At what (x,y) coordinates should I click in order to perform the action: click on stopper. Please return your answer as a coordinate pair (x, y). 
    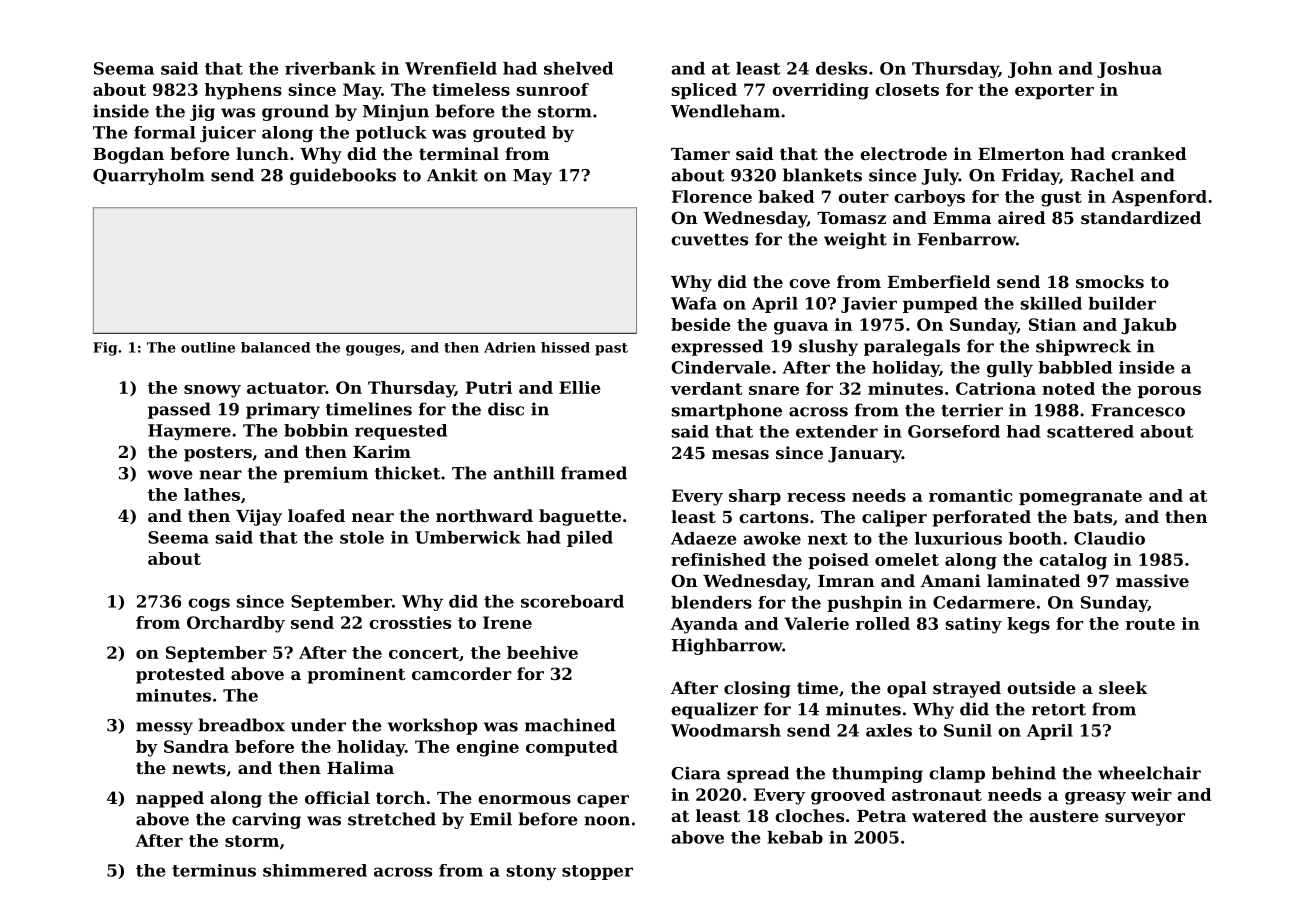
    Looking at the image, I should click on (597, 872).
